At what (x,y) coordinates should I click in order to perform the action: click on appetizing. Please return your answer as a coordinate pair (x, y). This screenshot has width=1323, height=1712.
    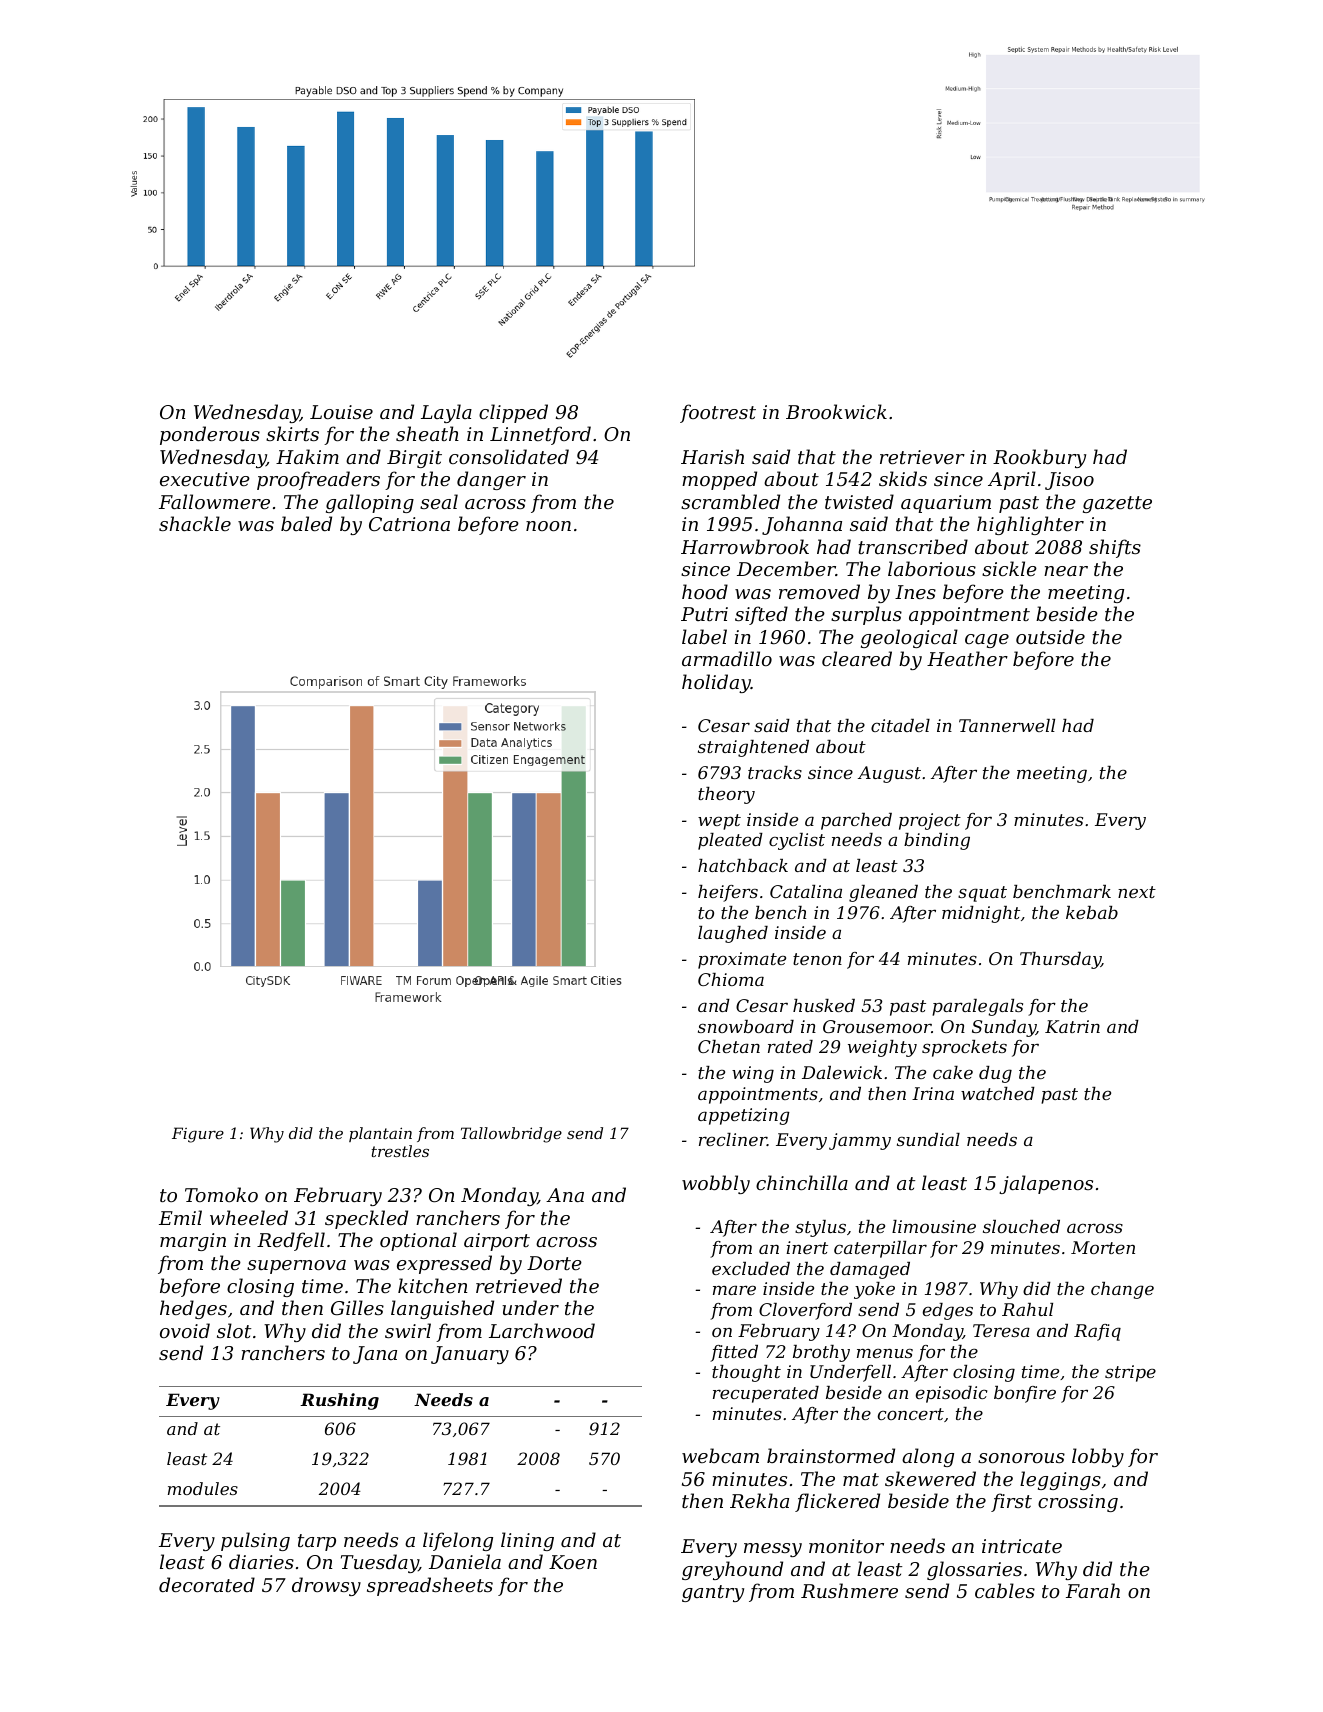
    Looking at the image, I should click on (744, 1116).
